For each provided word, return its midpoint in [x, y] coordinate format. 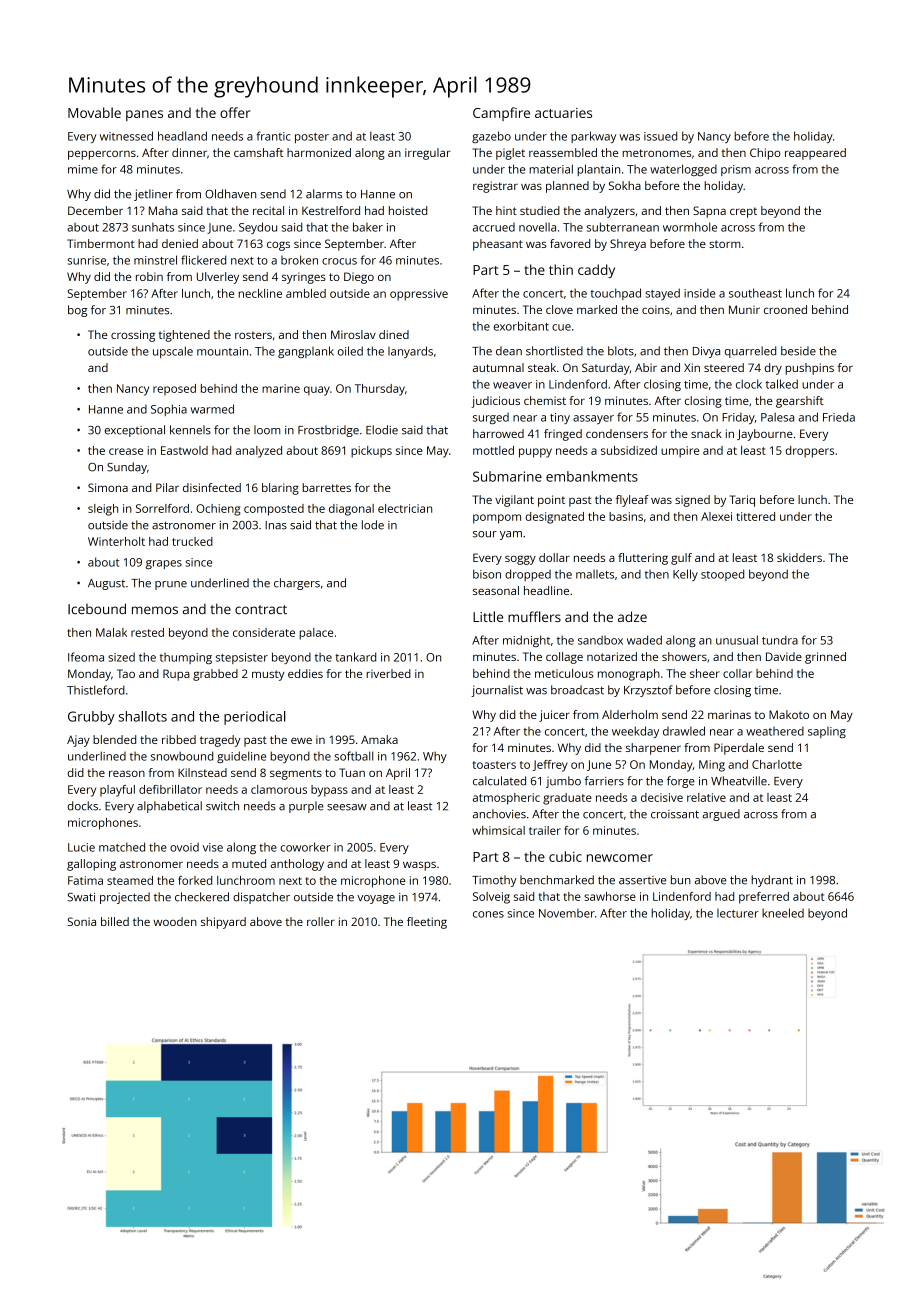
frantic [273, 136]
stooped [722, 575]
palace [316, 634]
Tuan [352, 772]
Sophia [169, 410]
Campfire [501, 114]
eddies [305, 673]
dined [394, 334]
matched [122, 847]
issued [660, 136]
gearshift [799, 402]
